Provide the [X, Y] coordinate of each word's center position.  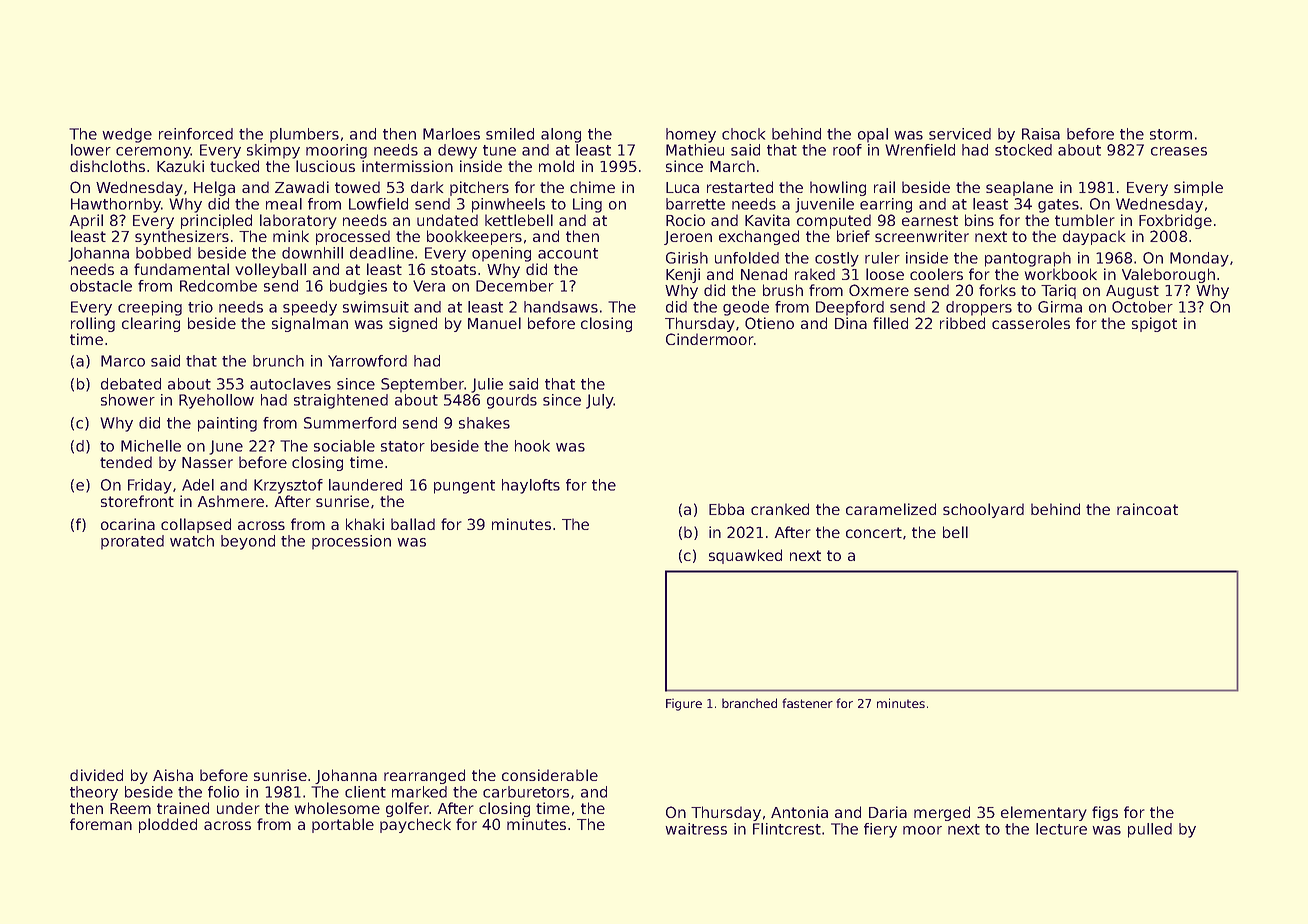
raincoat [1147, 509]
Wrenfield [920, 150]
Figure [684, 704]
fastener [807, 703]
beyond [248, 542]
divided [96, 775]
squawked [745, 556]
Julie [487, 385]
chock [743, 134]
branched [749, 703]
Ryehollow [216, 401]
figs [1105, 813]
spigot [1154, 324]
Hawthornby [116, 205]
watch [192, 541]
